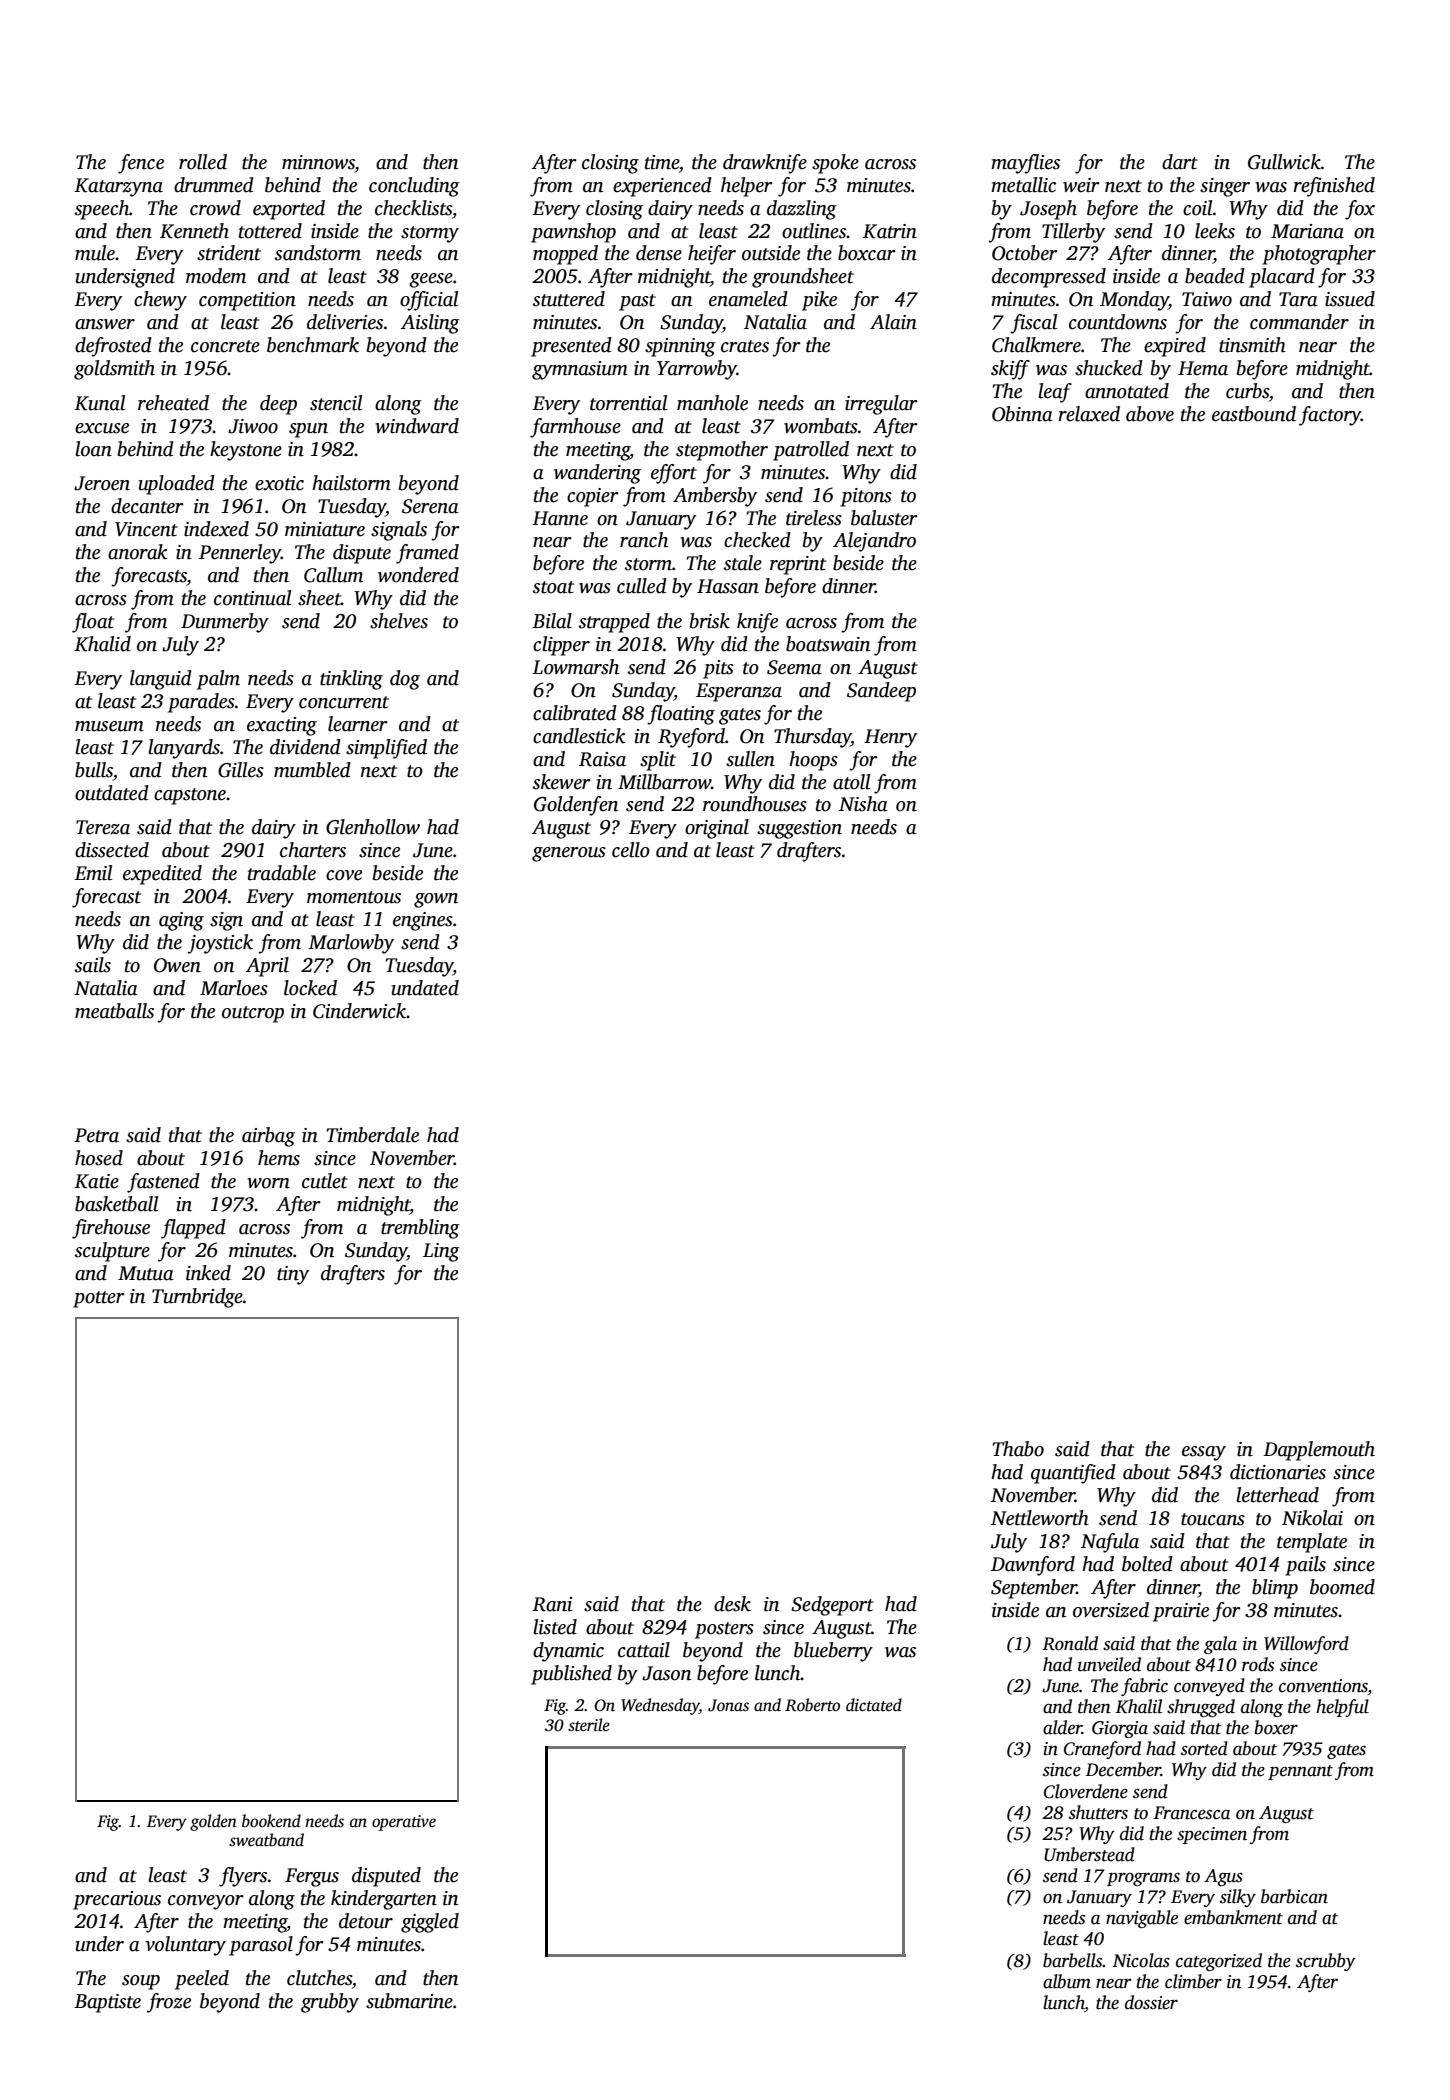 The width and height of the image is (1450, 2100). What do you see at coordinates (102, 483) in the image?
I see `Jeroen` at bounding box center [102, 483].
